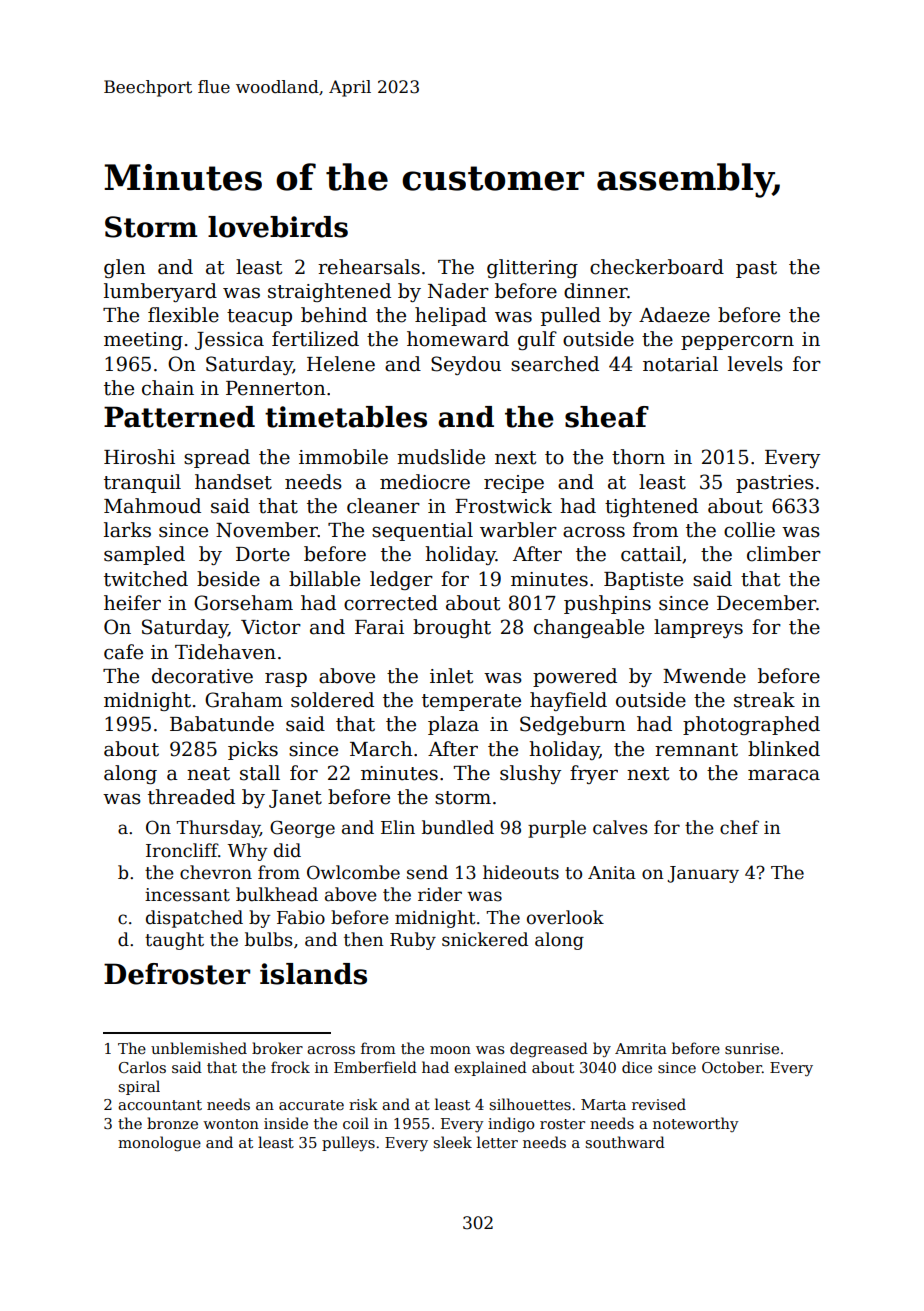  I want to click on lovebirds, so click(278, 227).
